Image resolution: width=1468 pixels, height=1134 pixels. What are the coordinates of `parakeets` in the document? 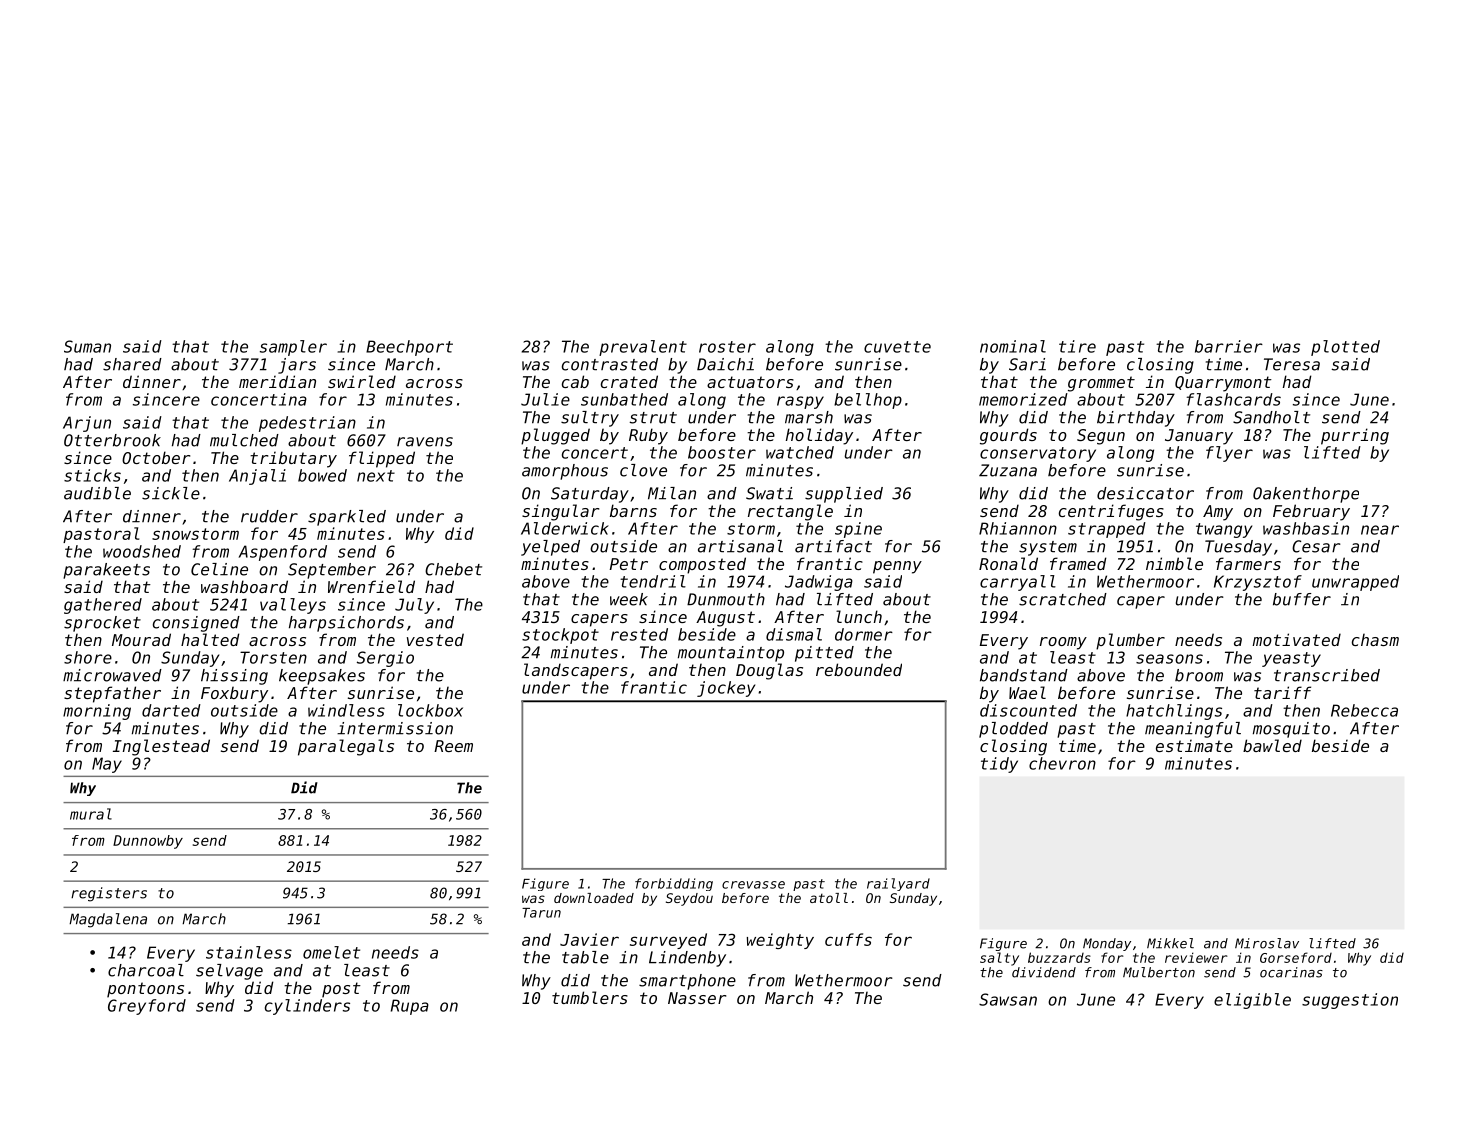 It's located at (106, 571).
